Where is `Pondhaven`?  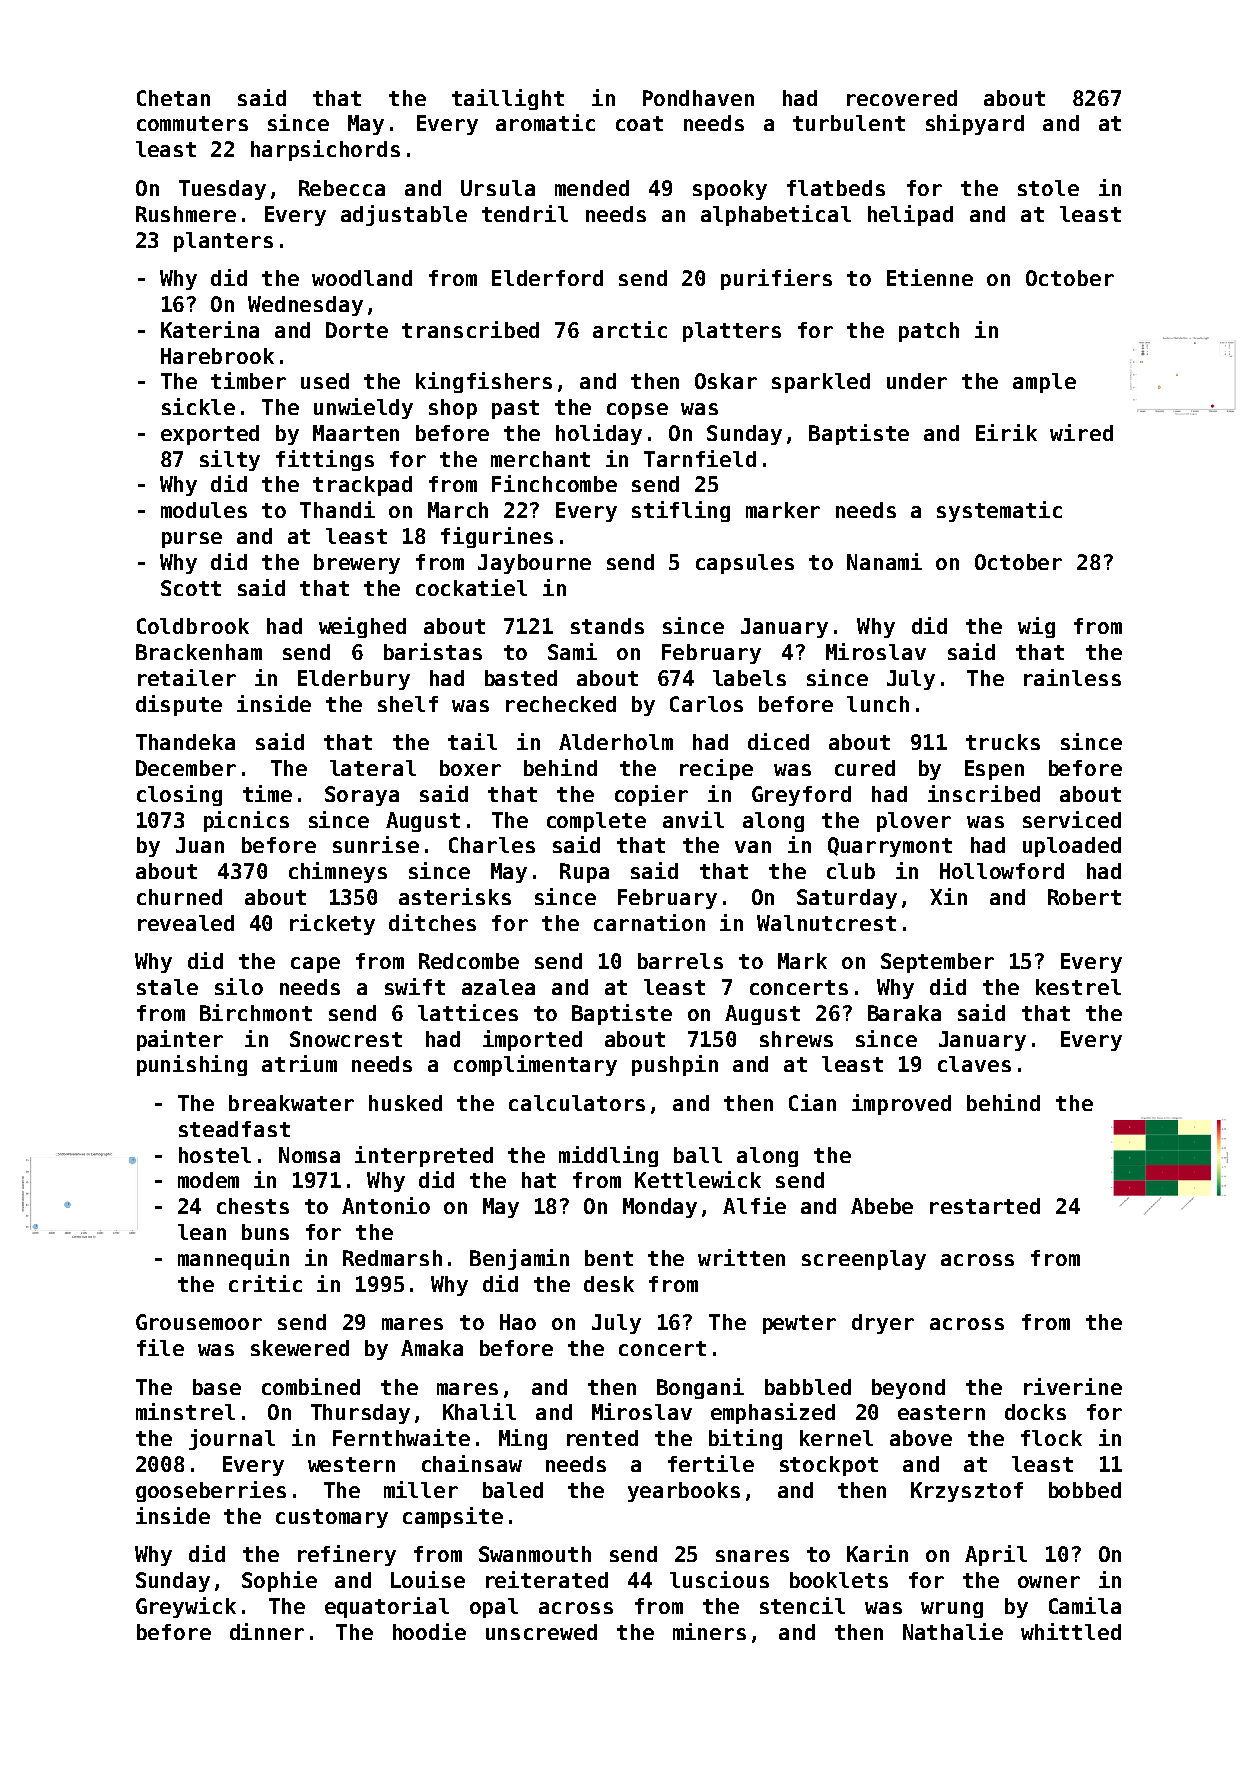 Pondhaven is located at coordinates (698, 98).
